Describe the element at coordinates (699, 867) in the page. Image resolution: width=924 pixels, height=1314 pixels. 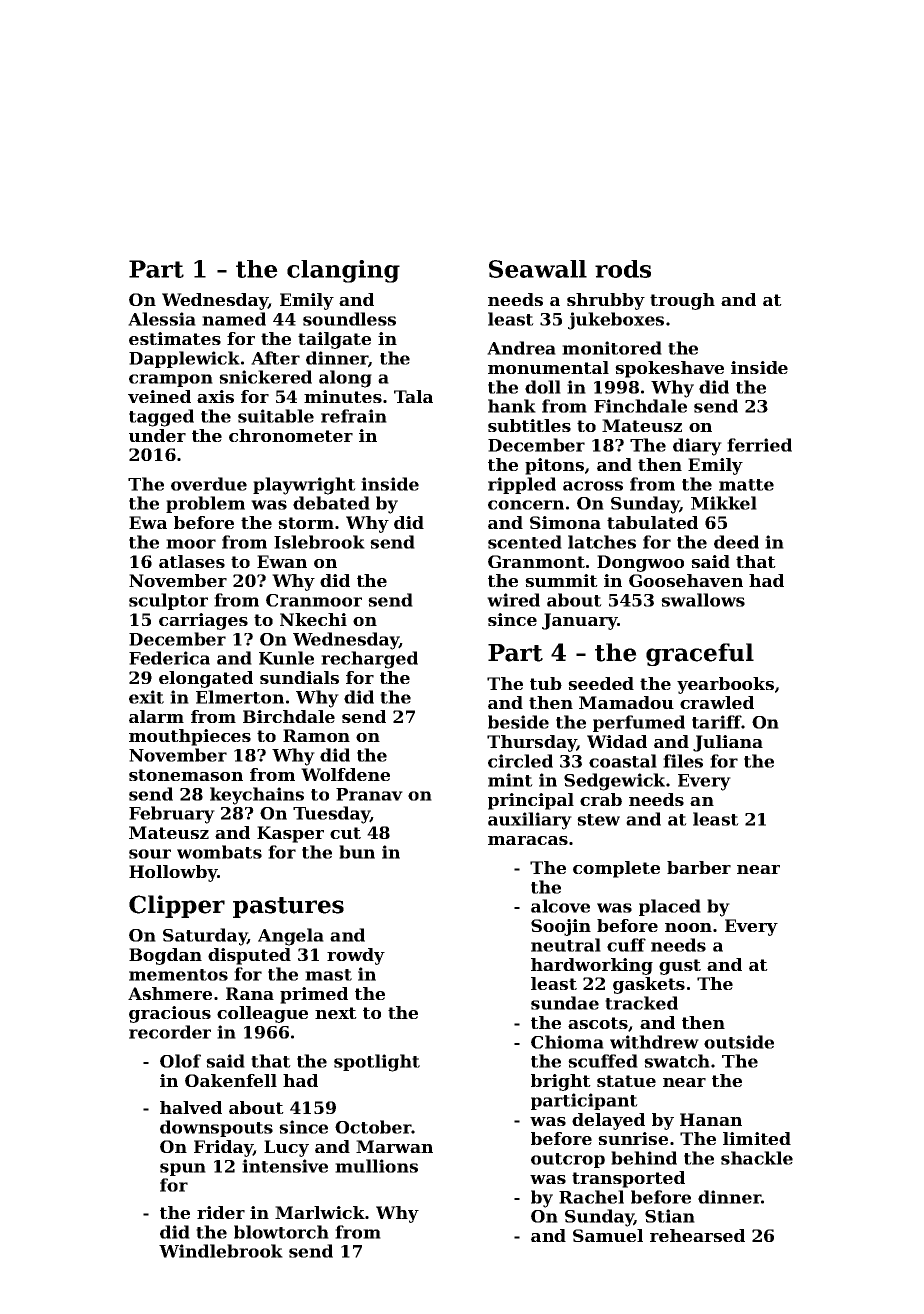
I see `barber` at that location.
